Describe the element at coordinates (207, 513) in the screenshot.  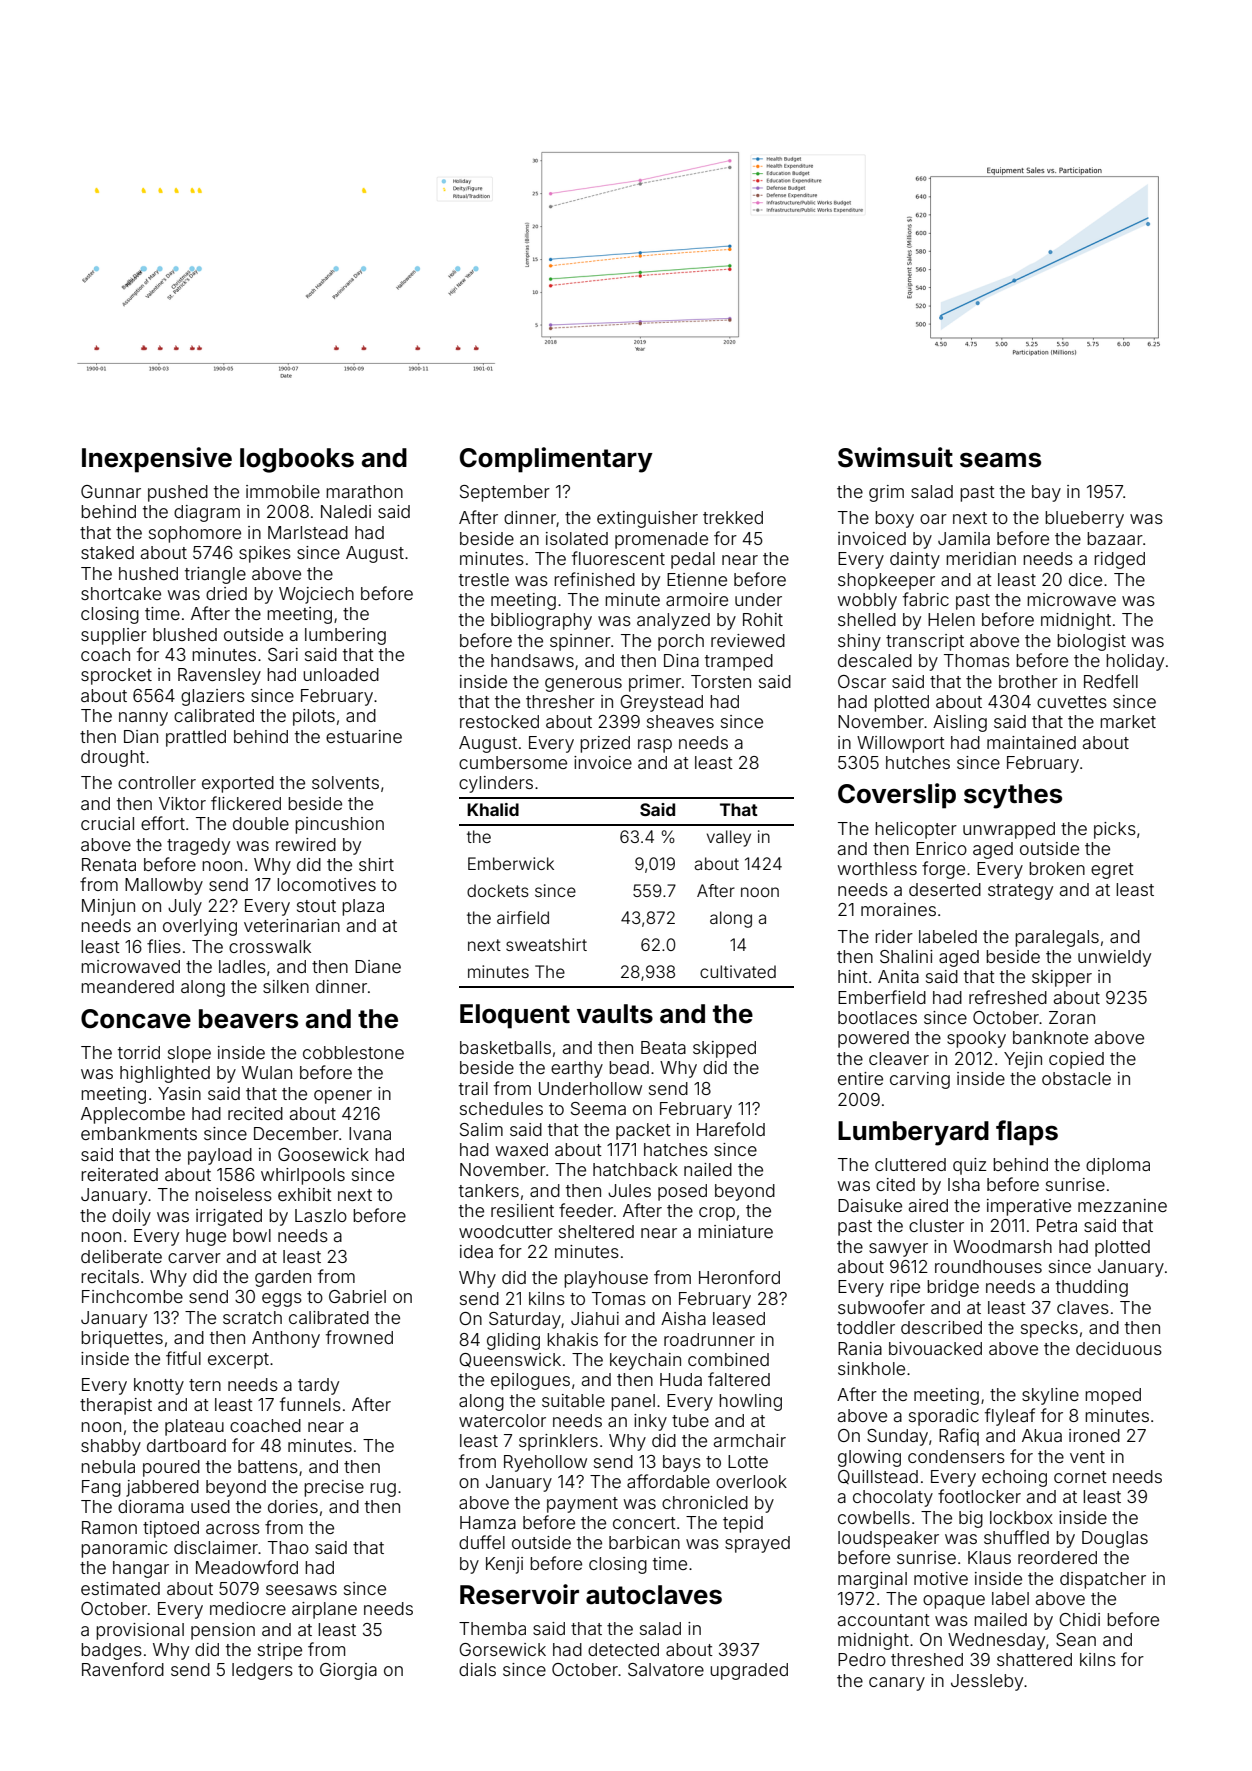
I see `diagram` at that location.
